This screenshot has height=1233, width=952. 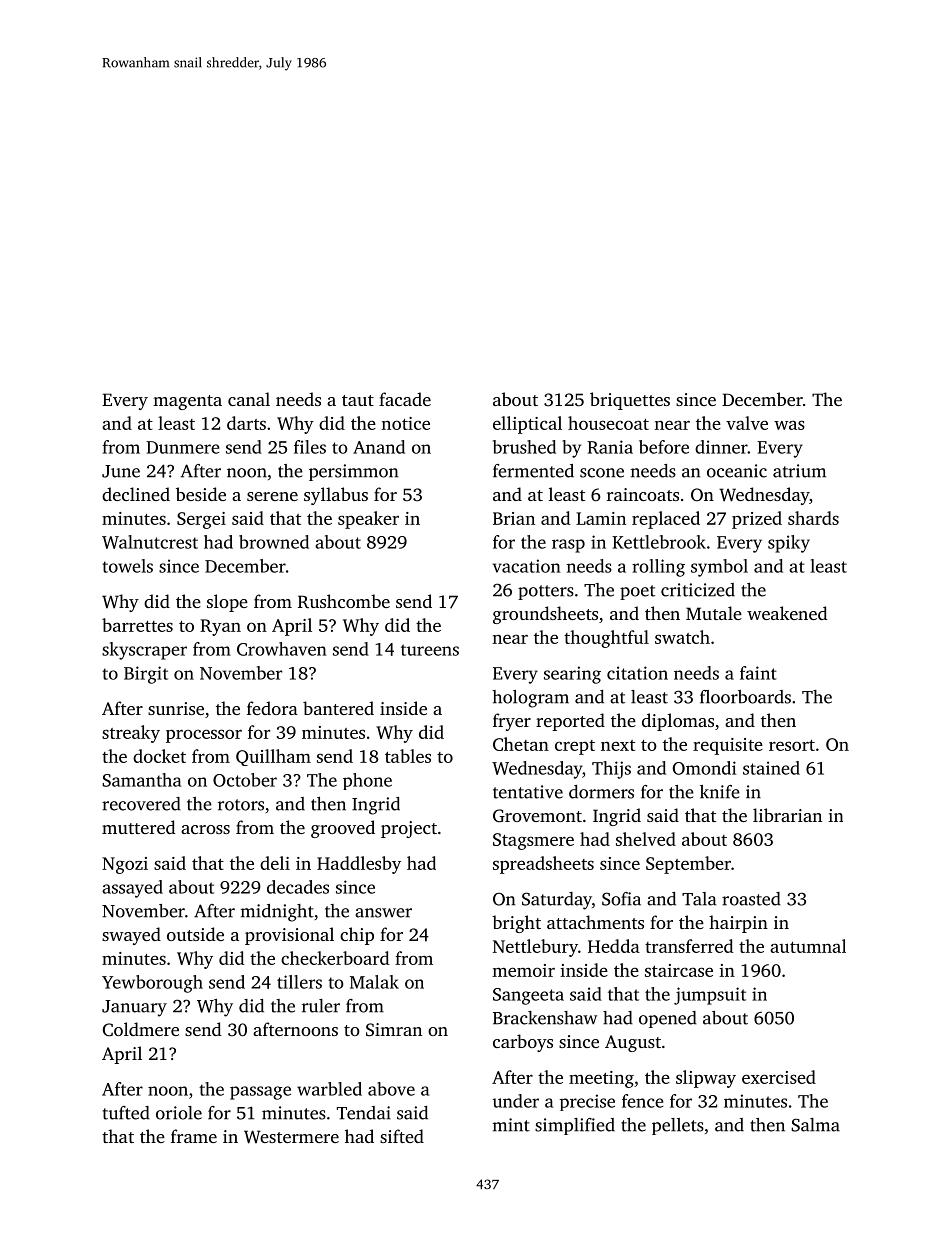 I want to click on bright, so click(x=516, y=924).
